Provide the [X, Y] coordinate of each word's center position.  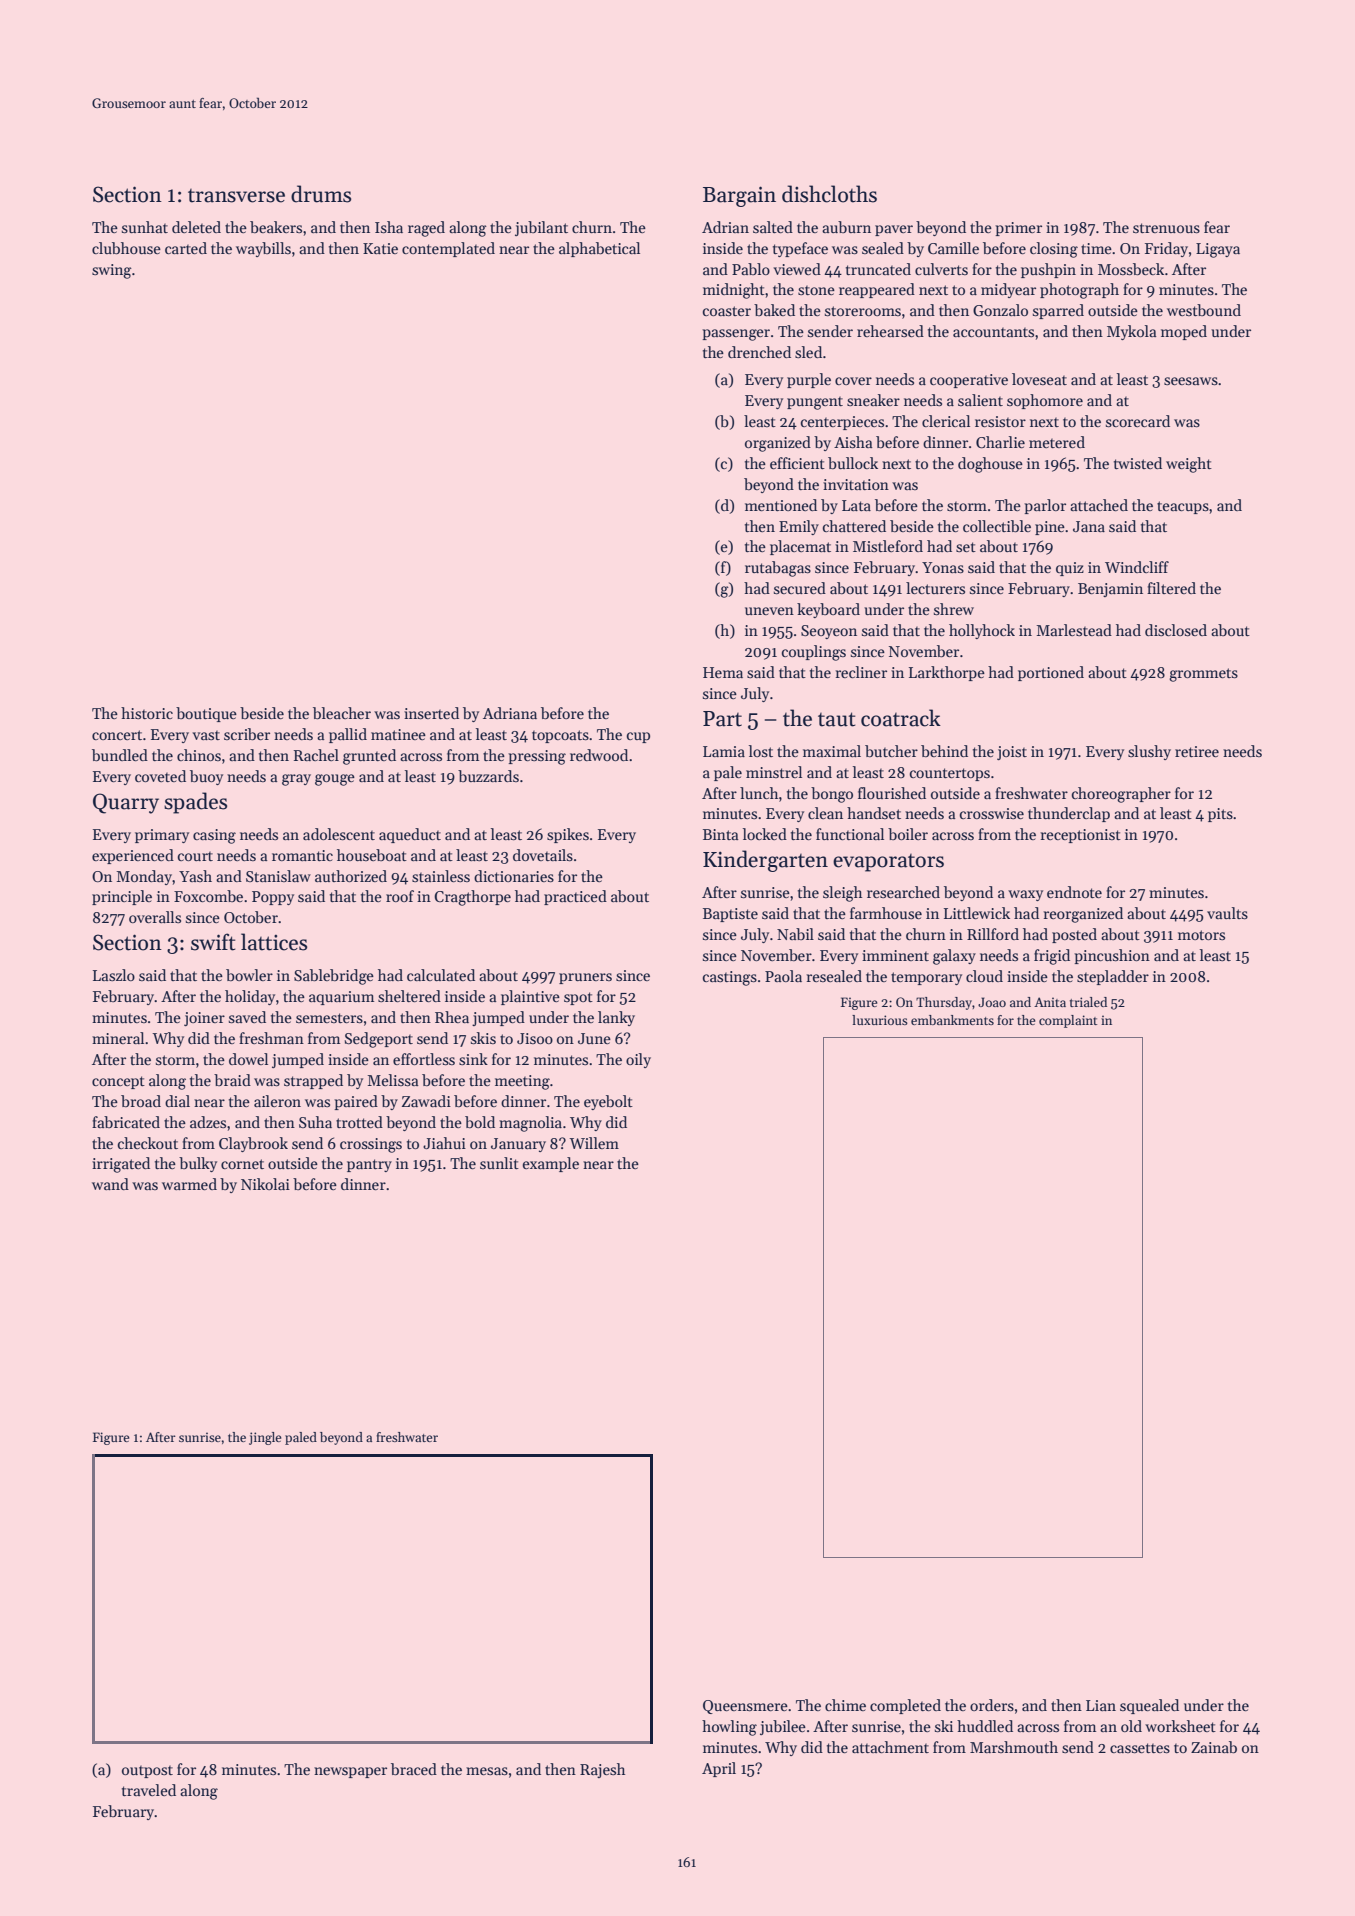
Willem [594, 1143]
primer [1018, 229]
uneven [769, 611]
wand [110, 1184]
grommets [1203, 675]
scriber [247, 734]
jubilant [541, 228]
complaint [1068, 1021]
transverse [236, 196]
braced [414, 1769]
